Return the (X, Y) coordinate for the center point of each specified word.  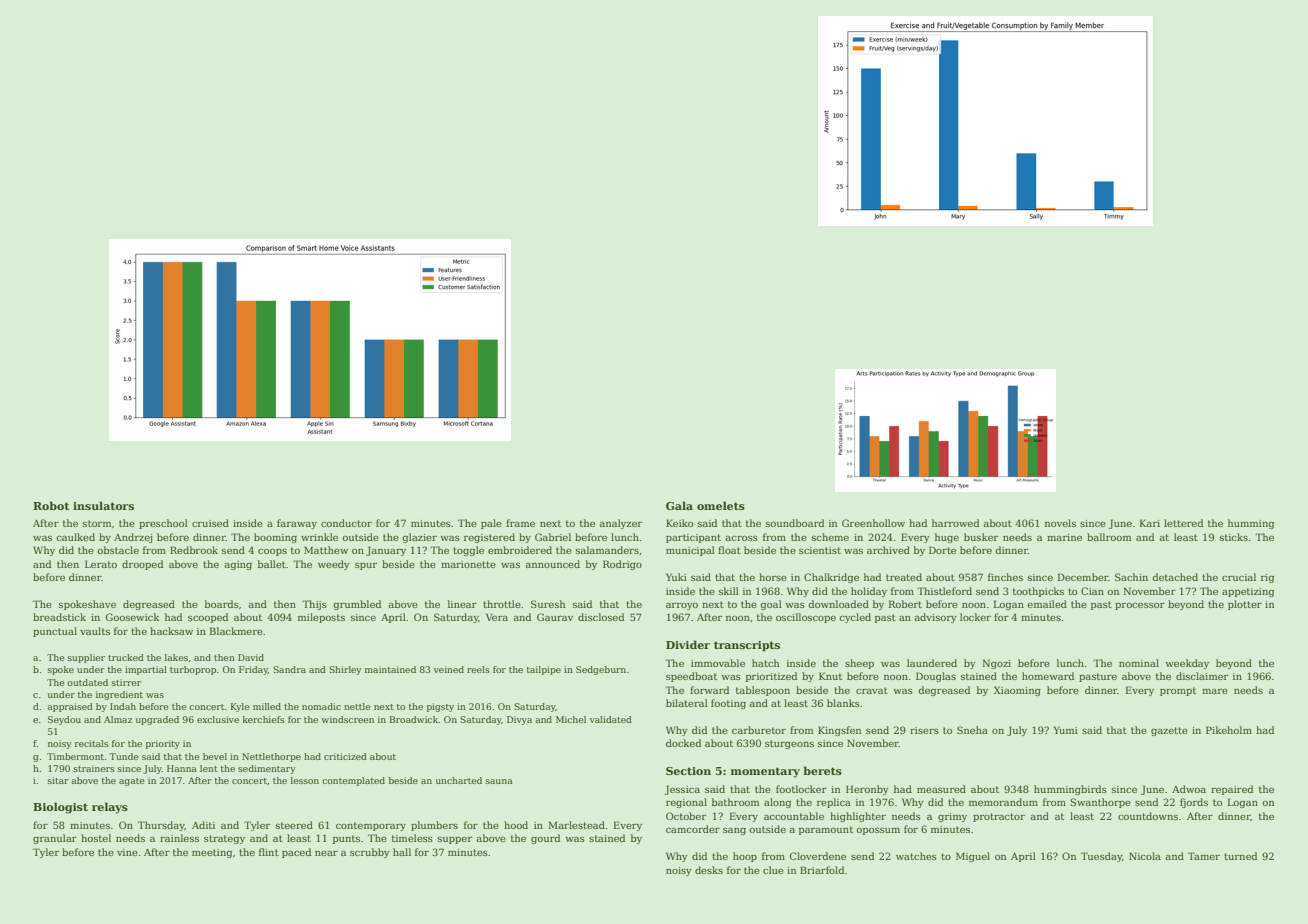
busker (981, 537)
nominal (1139, 663)
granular (55, 839)
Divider (688, 644)
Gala (679, 505)
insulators (103, 505)
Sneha (972, 730)
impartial (146, 670)
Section (688, 771)
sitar (58, 780)
